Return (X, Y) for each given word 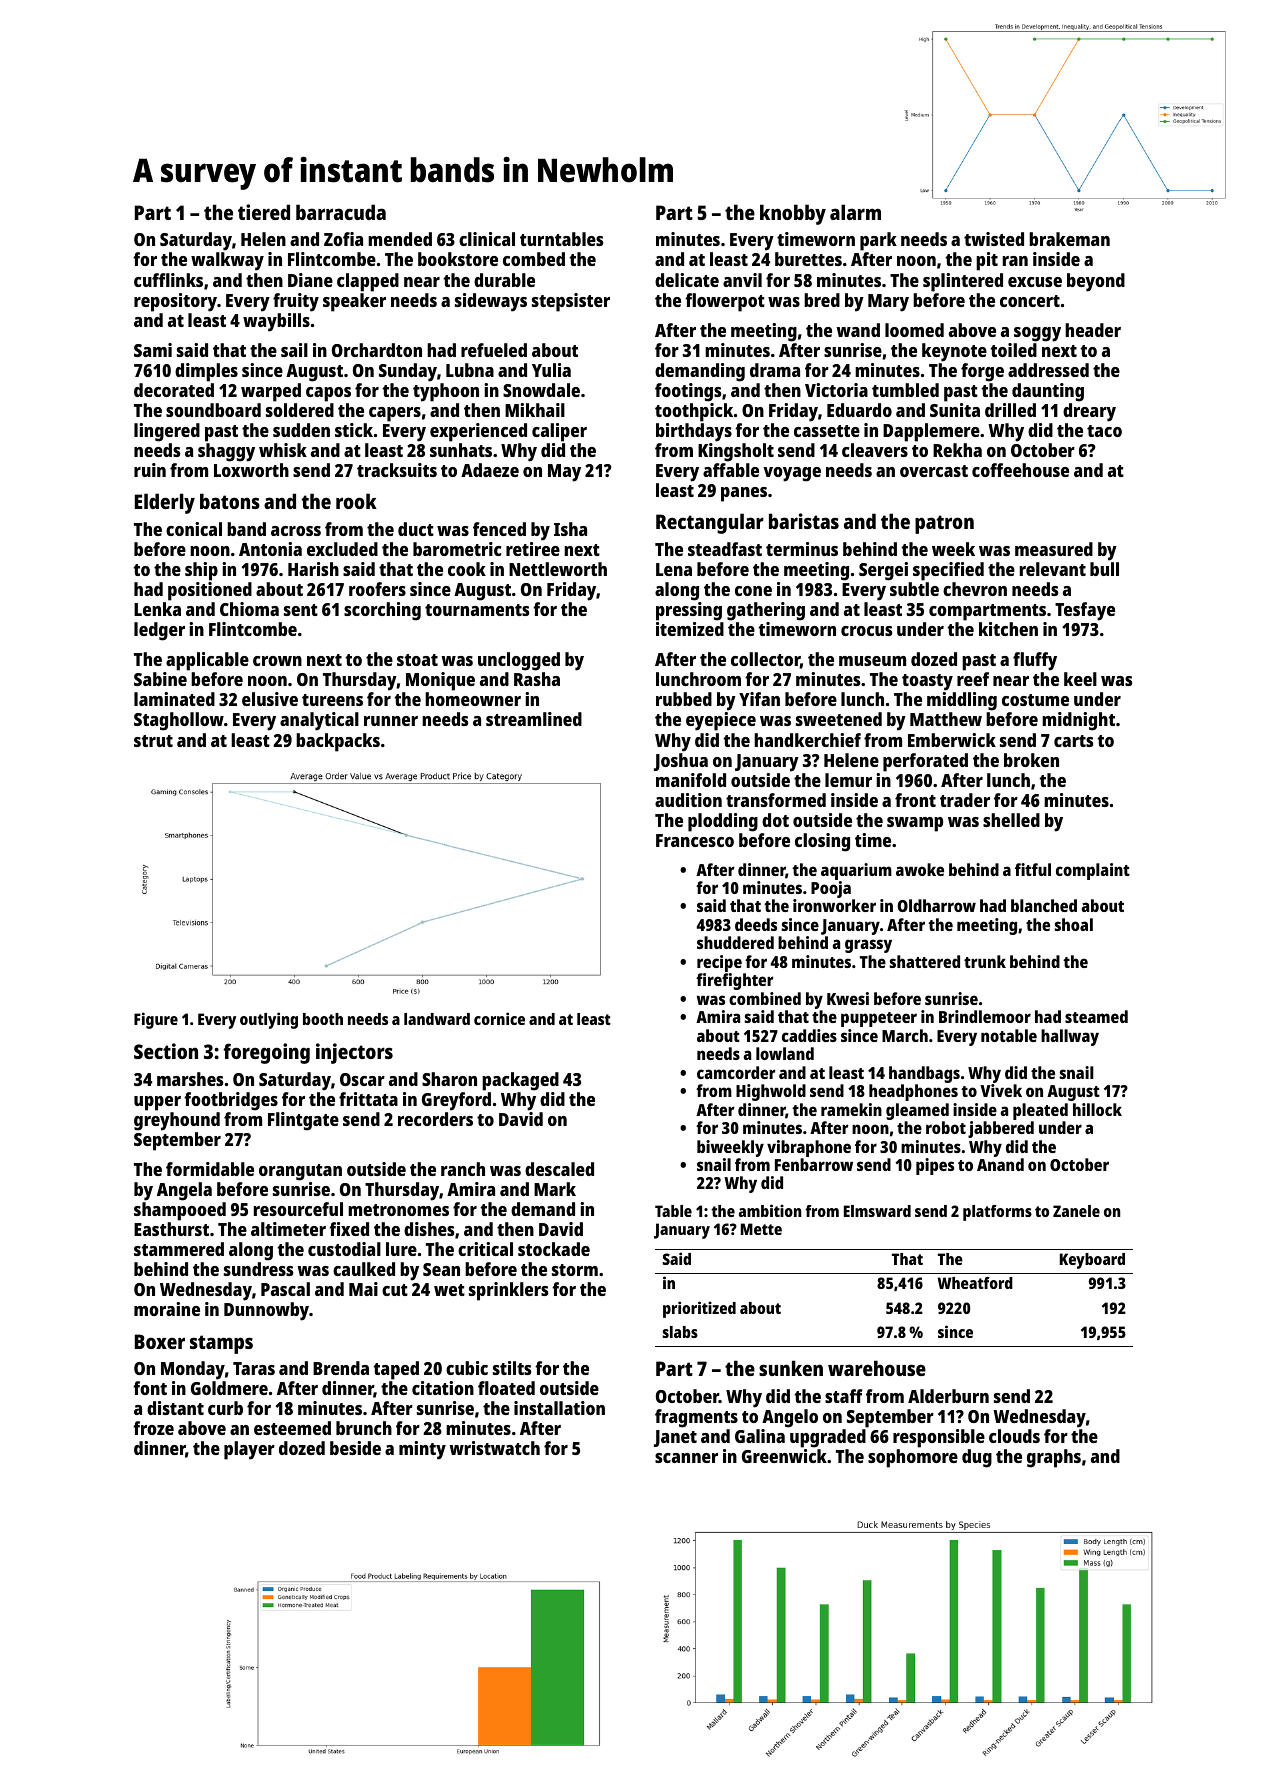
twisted (994, 239)
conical (194, 529)
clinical (487, 239)
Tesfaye (1085, 611)
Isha (570, 529)
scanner (686, 1458)
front (915, 800)
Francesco (695, 840)
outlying (269, 1020)
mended (400, 239)
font (150, 1388)
